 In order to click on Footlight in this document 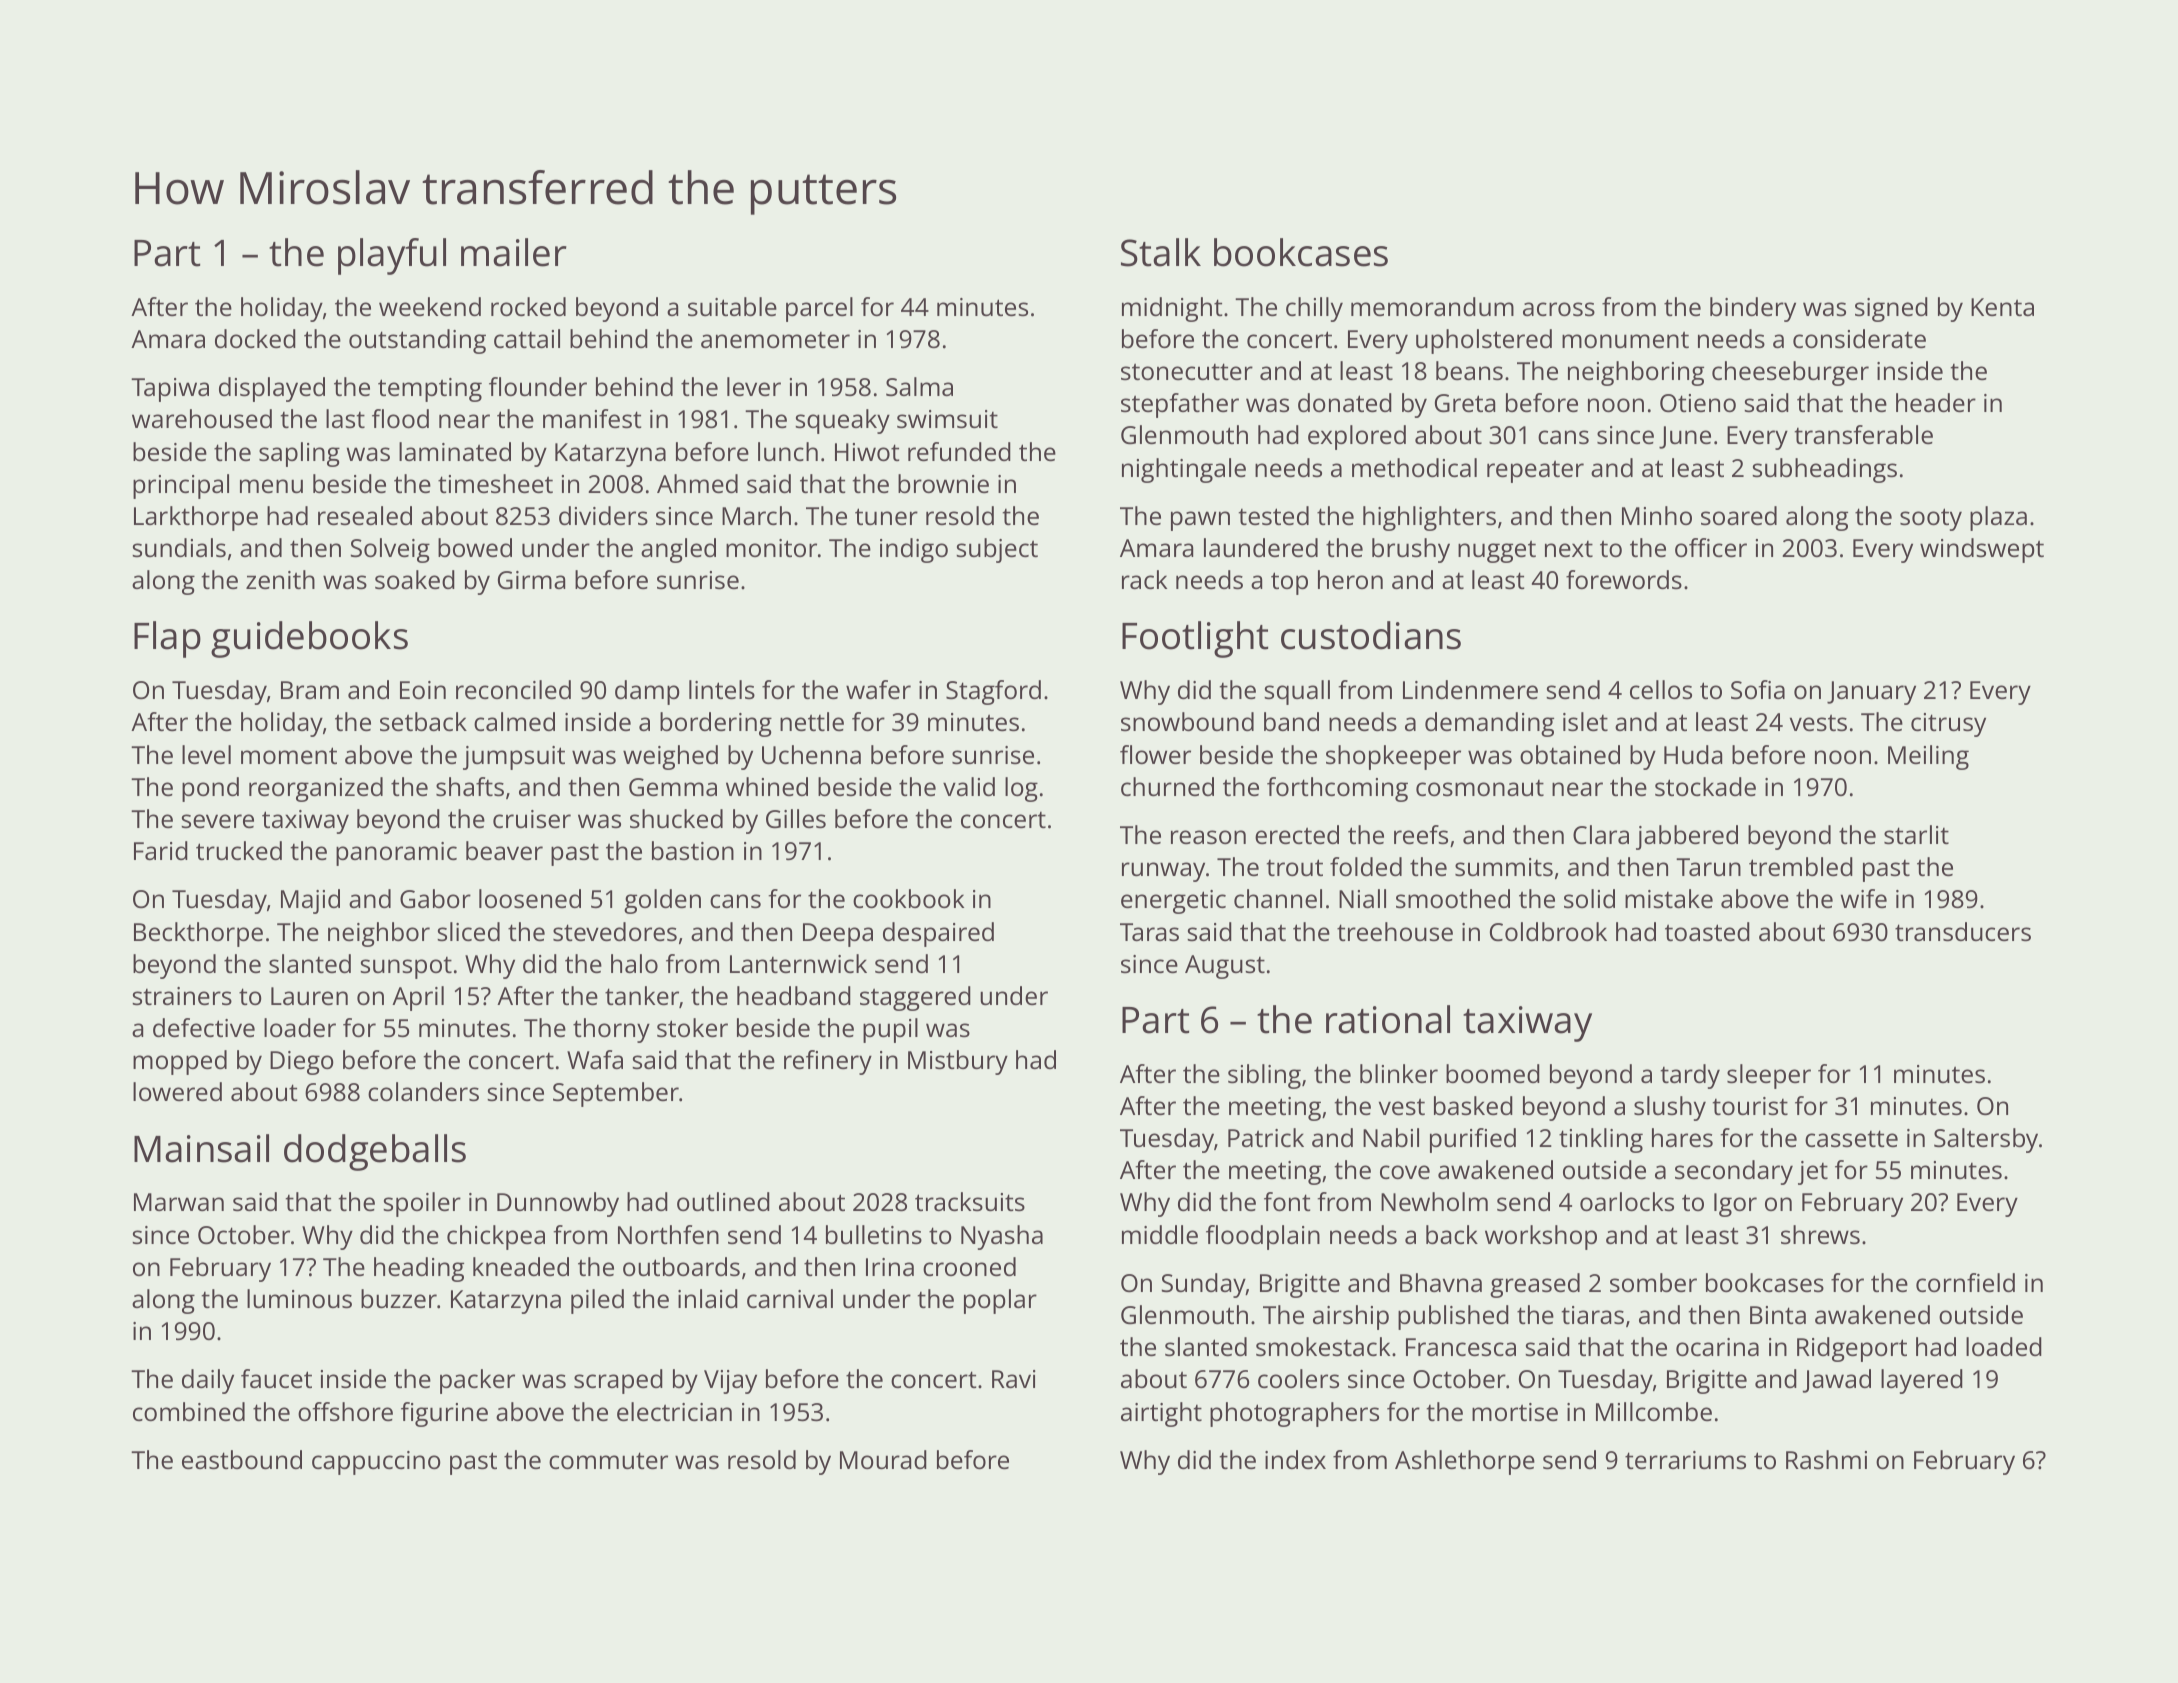, I will do `click(1195, 639)`.
